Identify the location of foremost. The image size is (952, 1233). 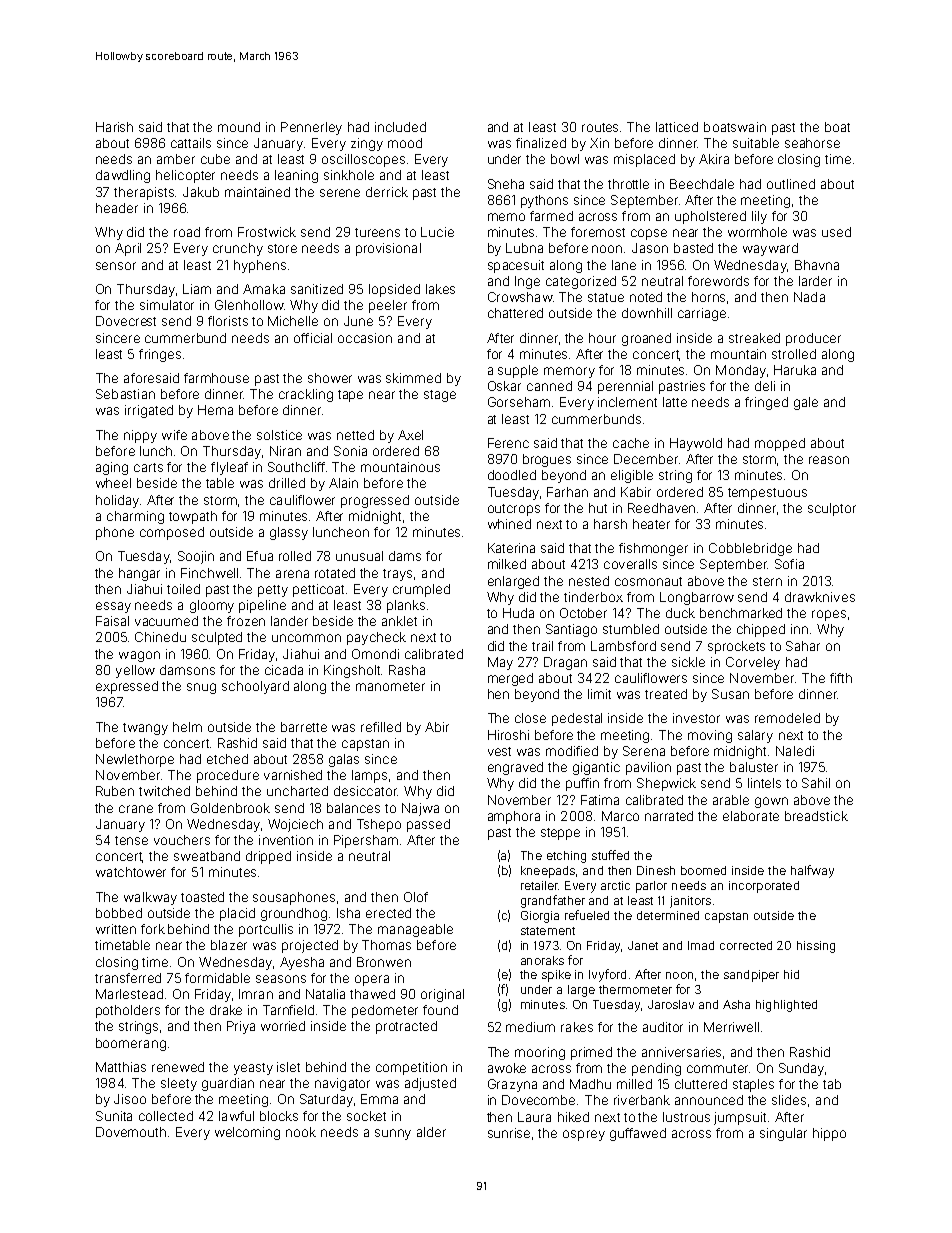
(598, 232).
